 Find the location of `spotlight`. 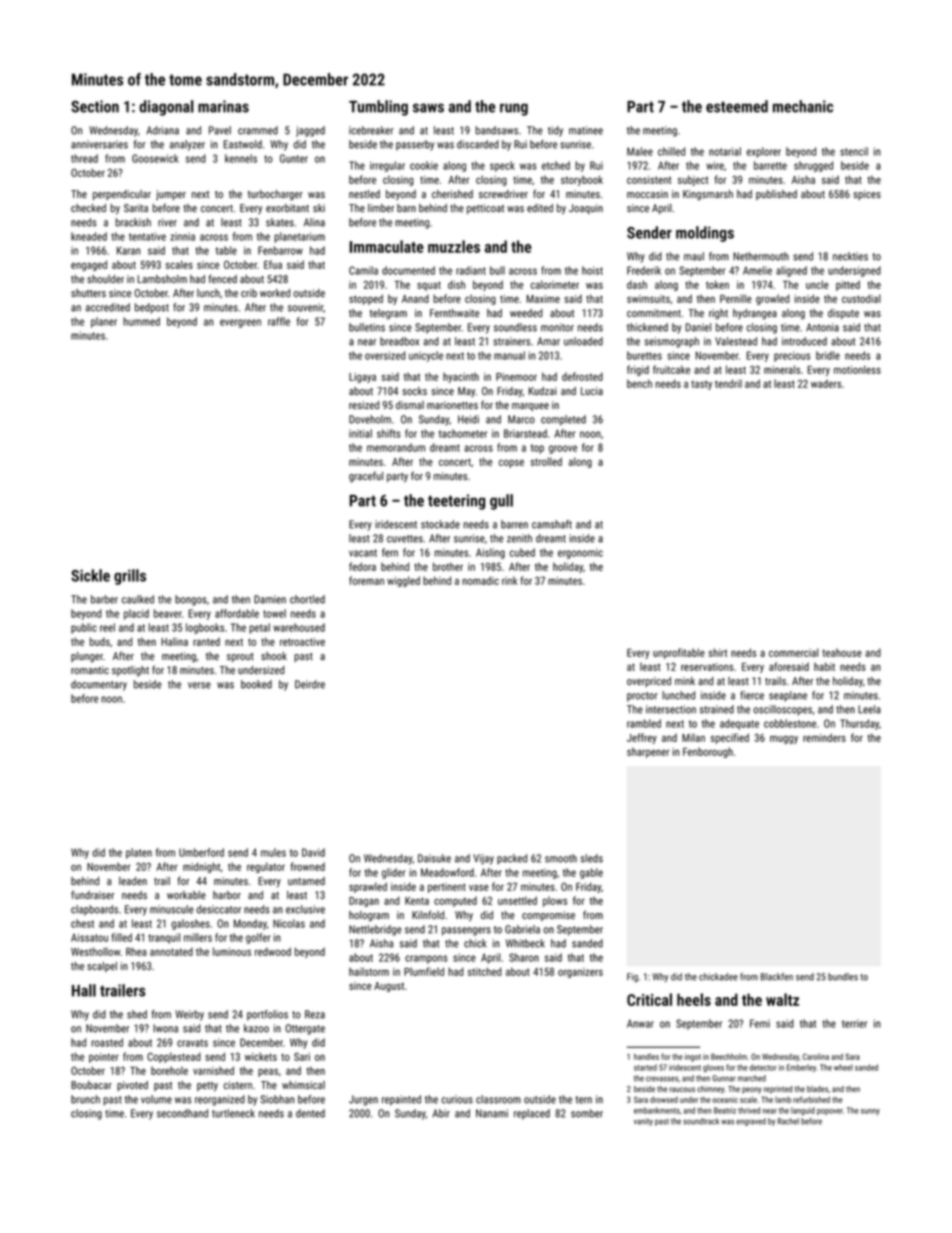

spotlight is located at coordinates (130, 671).
